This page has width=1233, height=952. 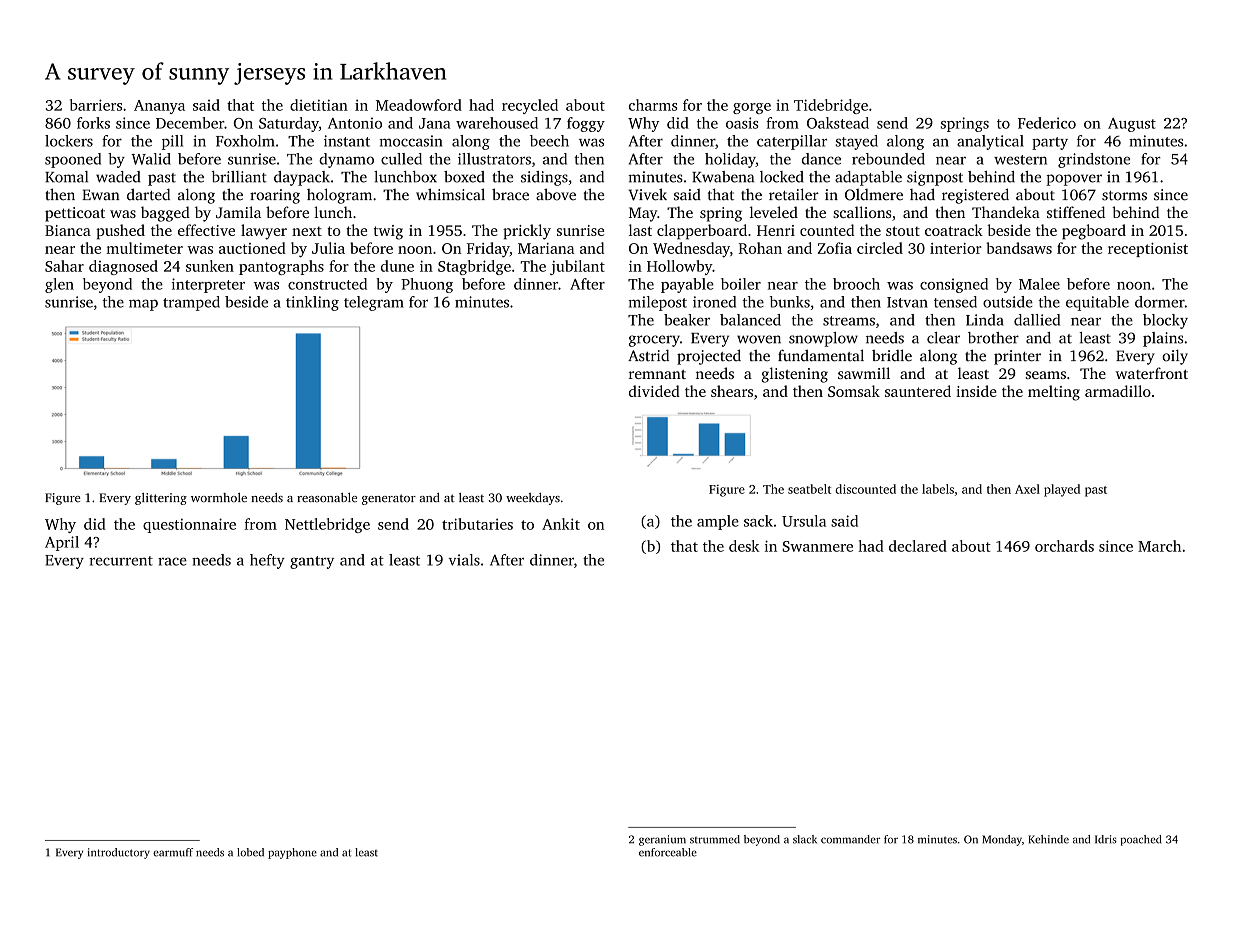 I want to click on Federico, so click(x=1047, y=123).
